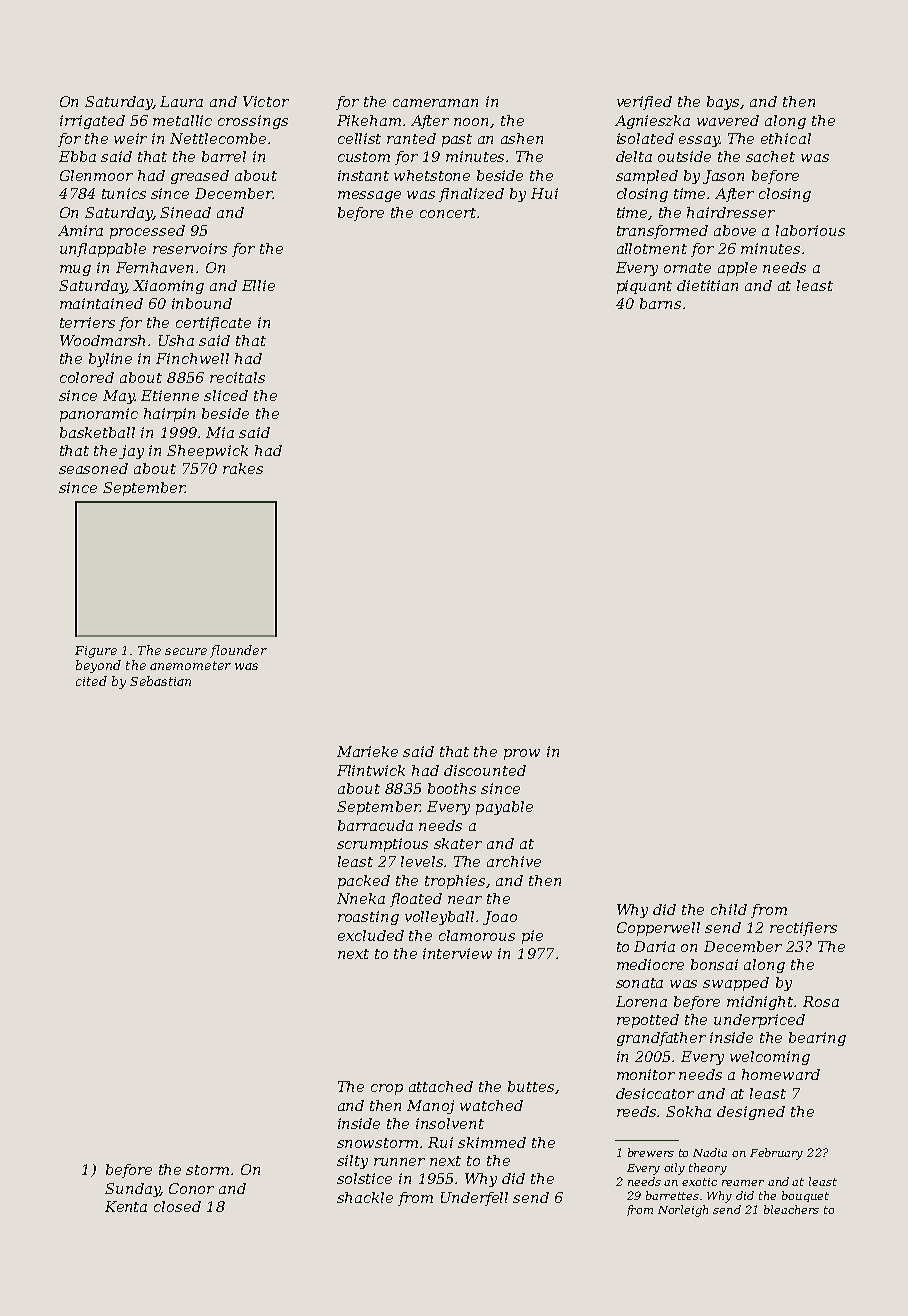 This screenshot has width=908, height=1316. What do you see at coordinates (361, 898) in the screenshot?
I see `Nneka` at bounding box center [361, 898].
